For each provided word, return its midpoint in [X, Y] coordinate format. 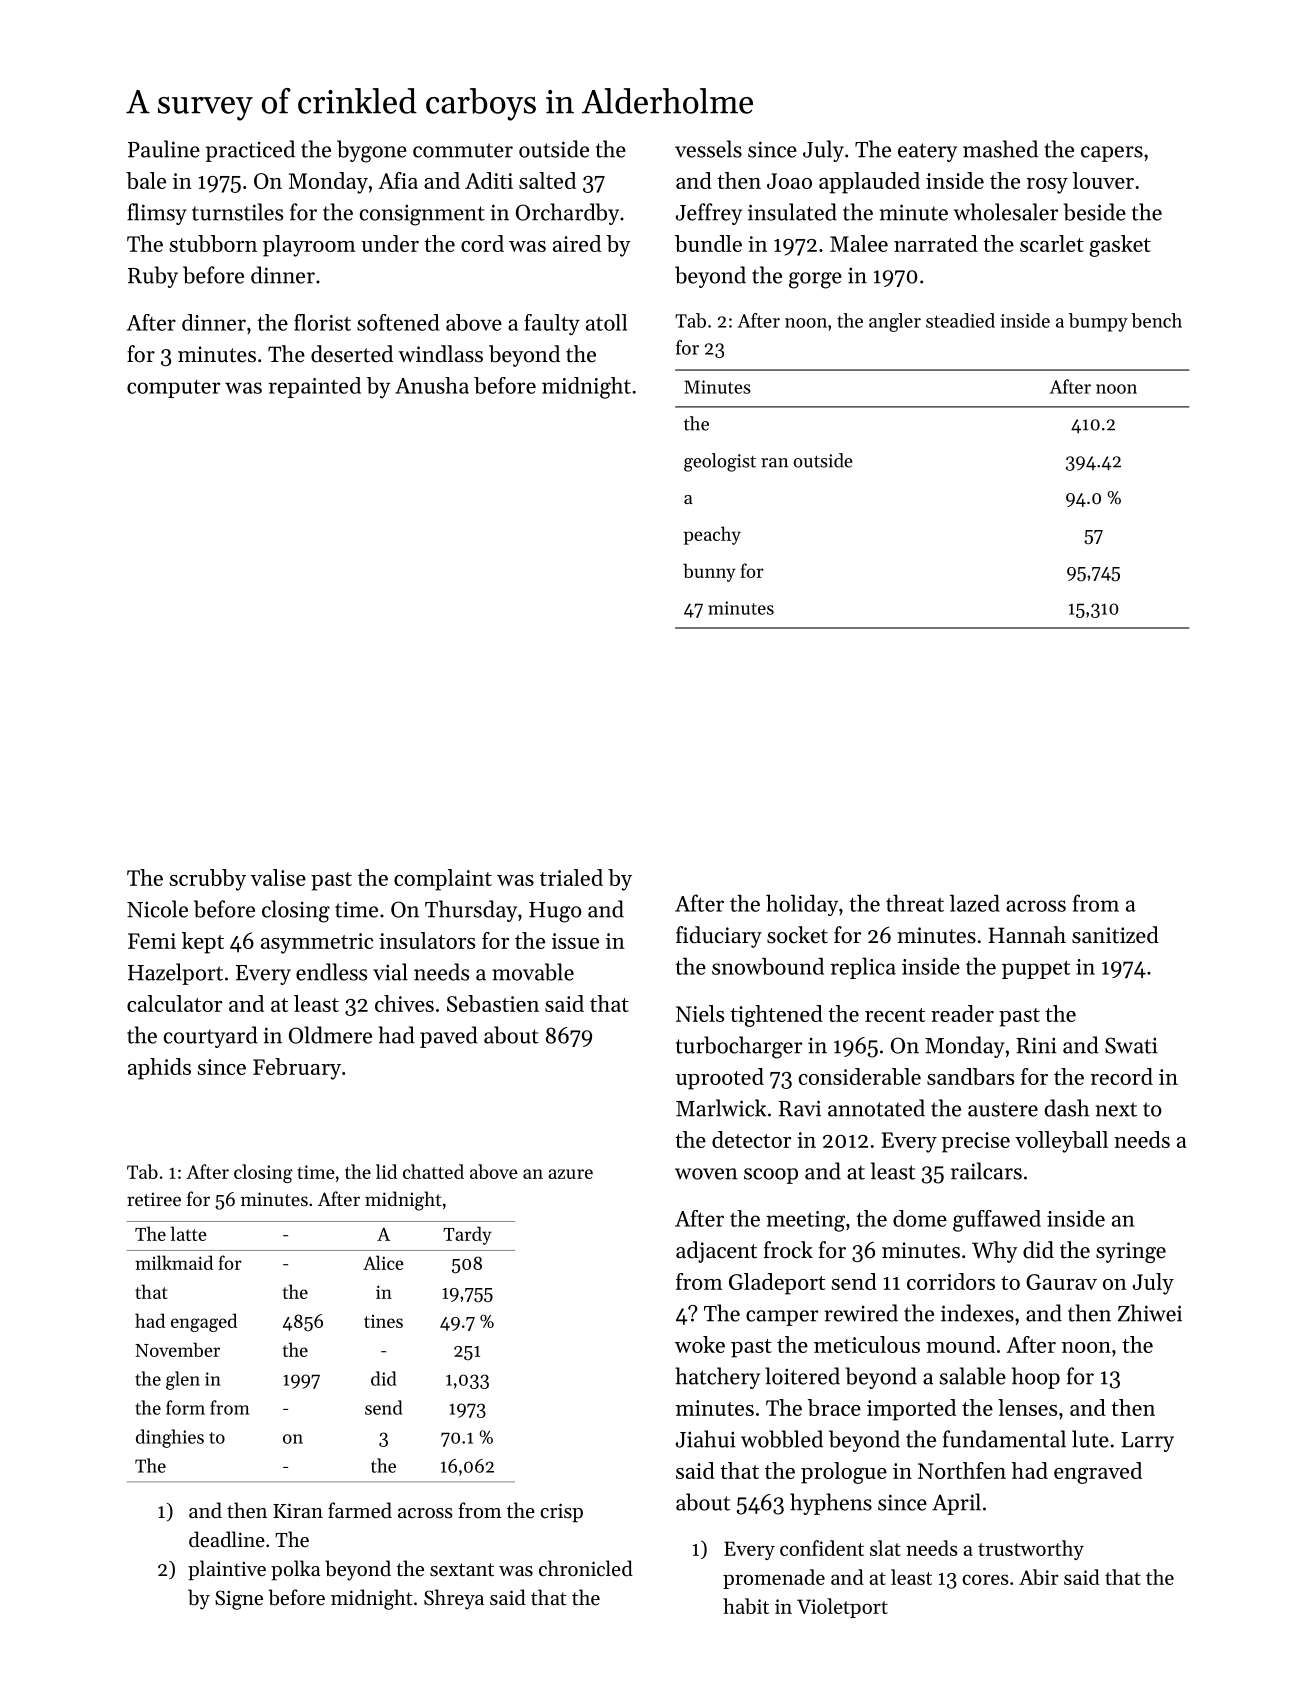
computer [173, 389]
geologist [720, 462]
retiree [154, 1199]
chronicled [586, 1568]
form [185, 1407]
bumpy [1098, 322]
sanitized [1115, 935]
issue [575, 941]
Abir [1038, 1577]
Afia [398, 180]
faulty [552, 324]
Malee [859, 243]
